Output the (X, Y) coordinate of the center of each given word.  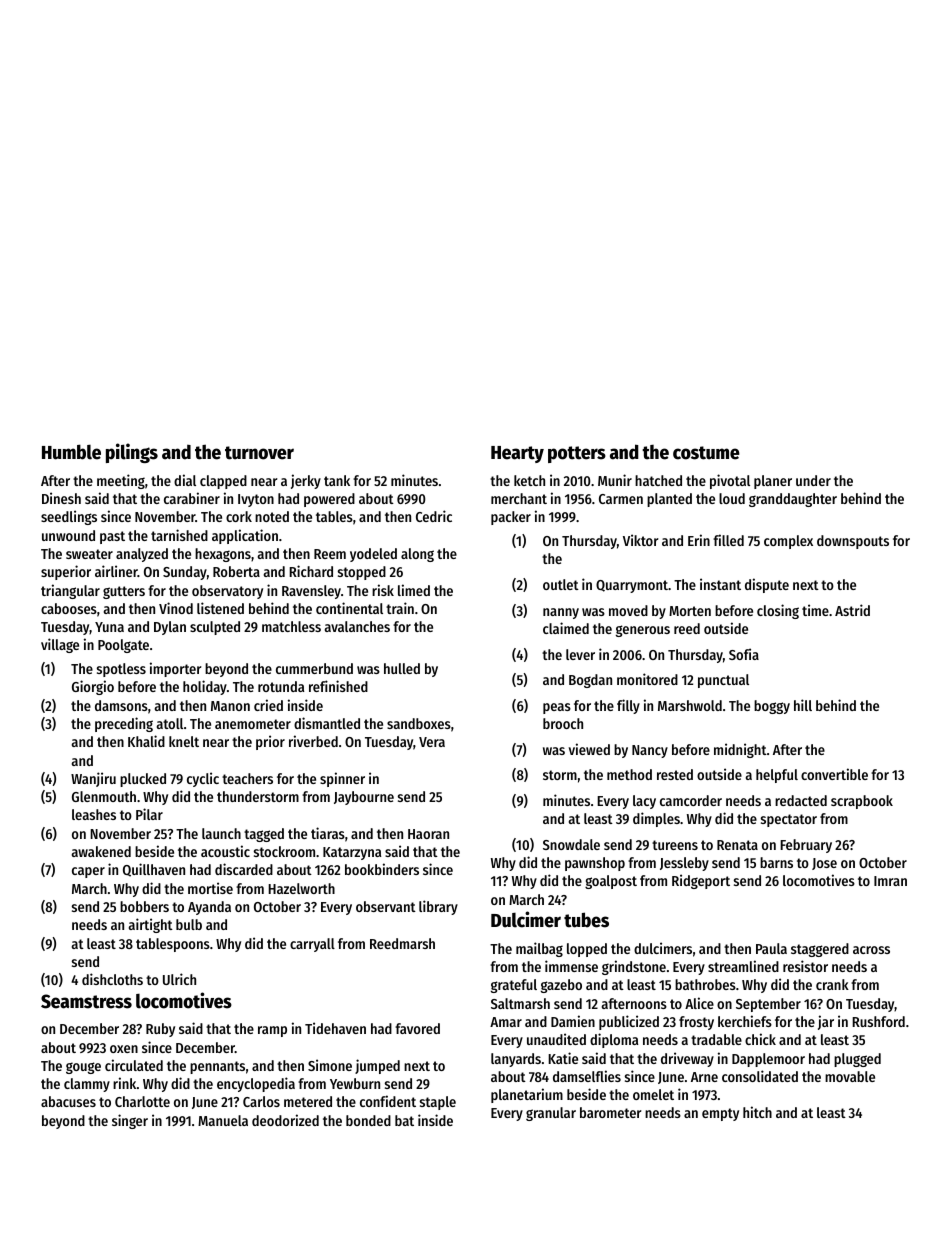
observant (386, 906)
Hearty (517, 454)
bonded (368, 1120)
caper (88, 872)
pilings (132, 453)
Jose (824, 864)
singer (130, 1121)
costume (706, 453)
